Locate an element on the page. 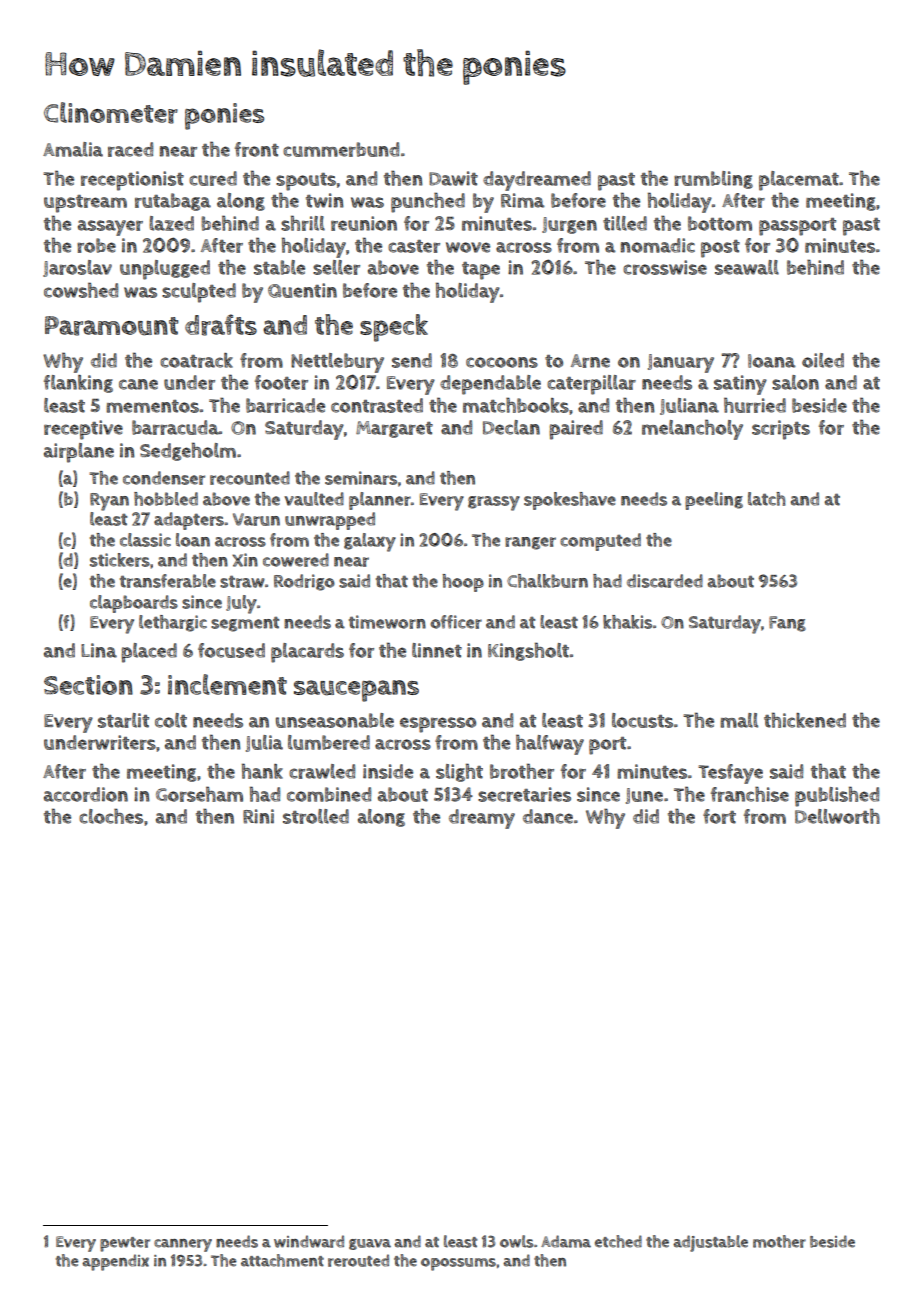  pewter is located at coordinates (125, 1244).
